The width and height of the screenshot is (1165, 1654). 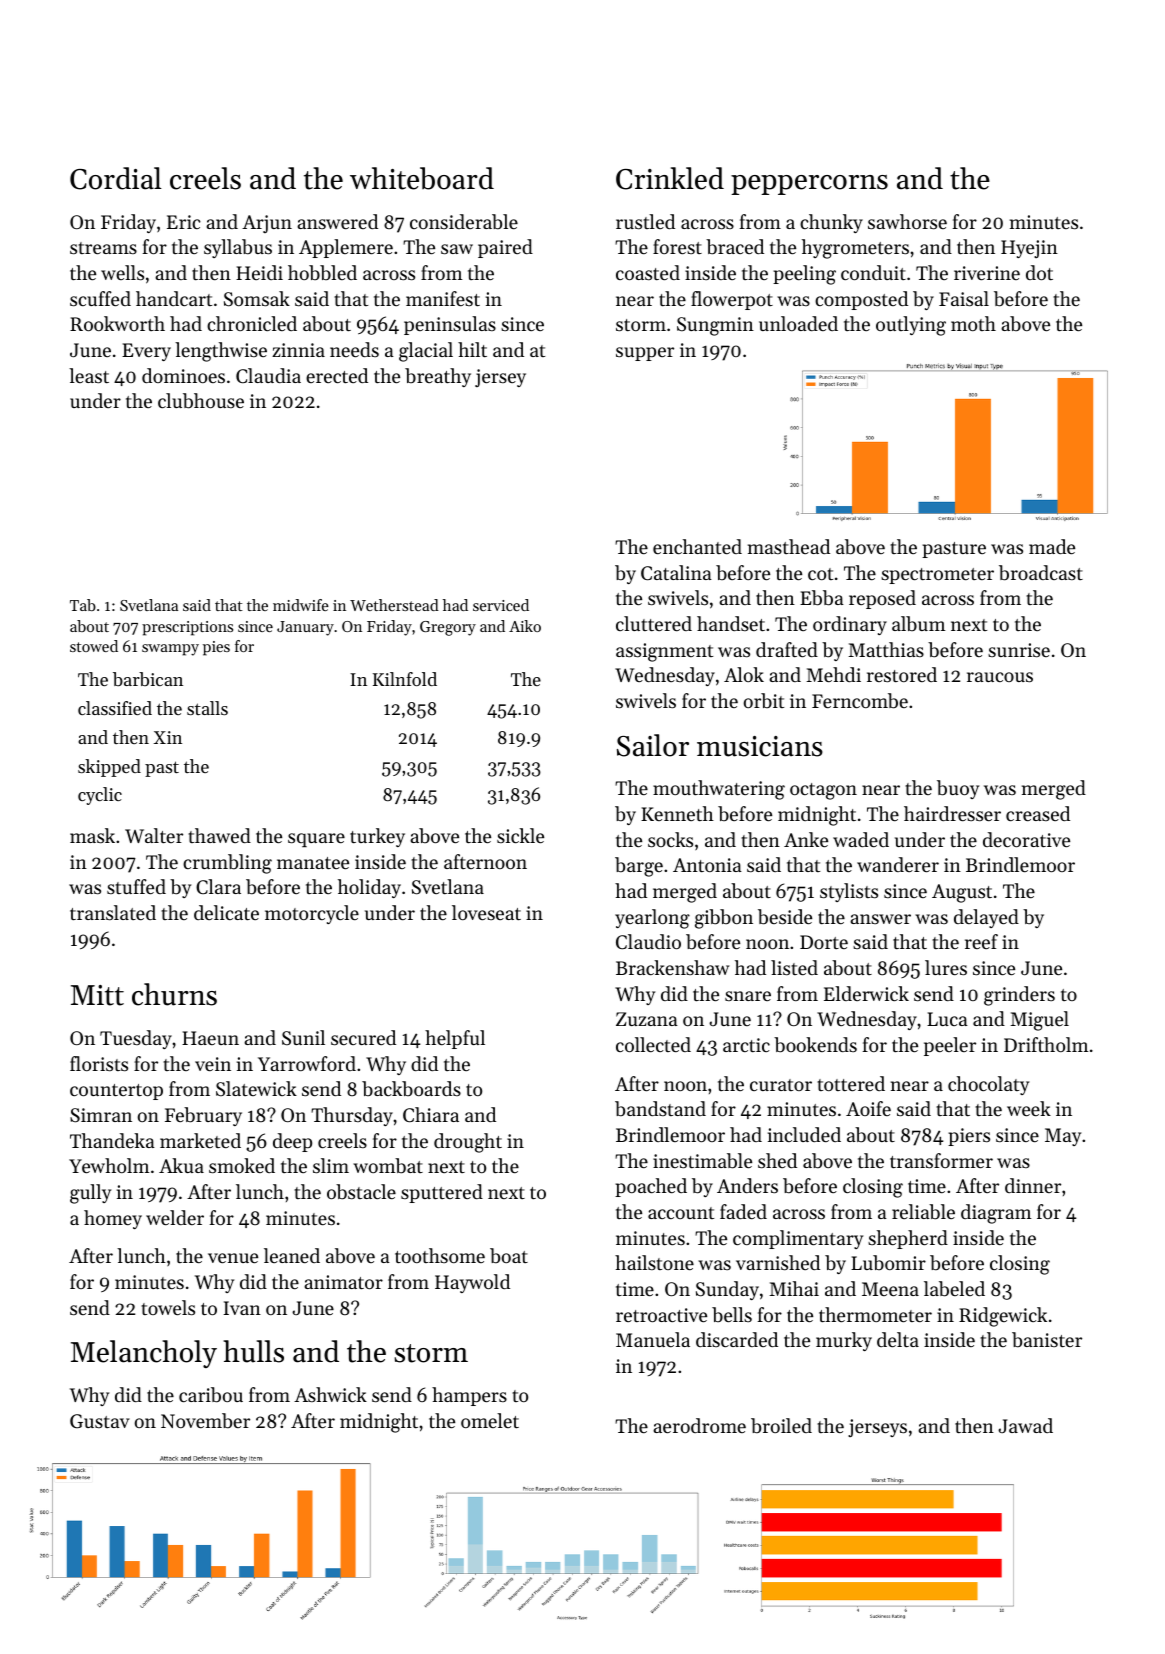 What do you see at coordinates (664, 652) in the screenshot?
I see `assignment` at bounding box center [664, 652].
